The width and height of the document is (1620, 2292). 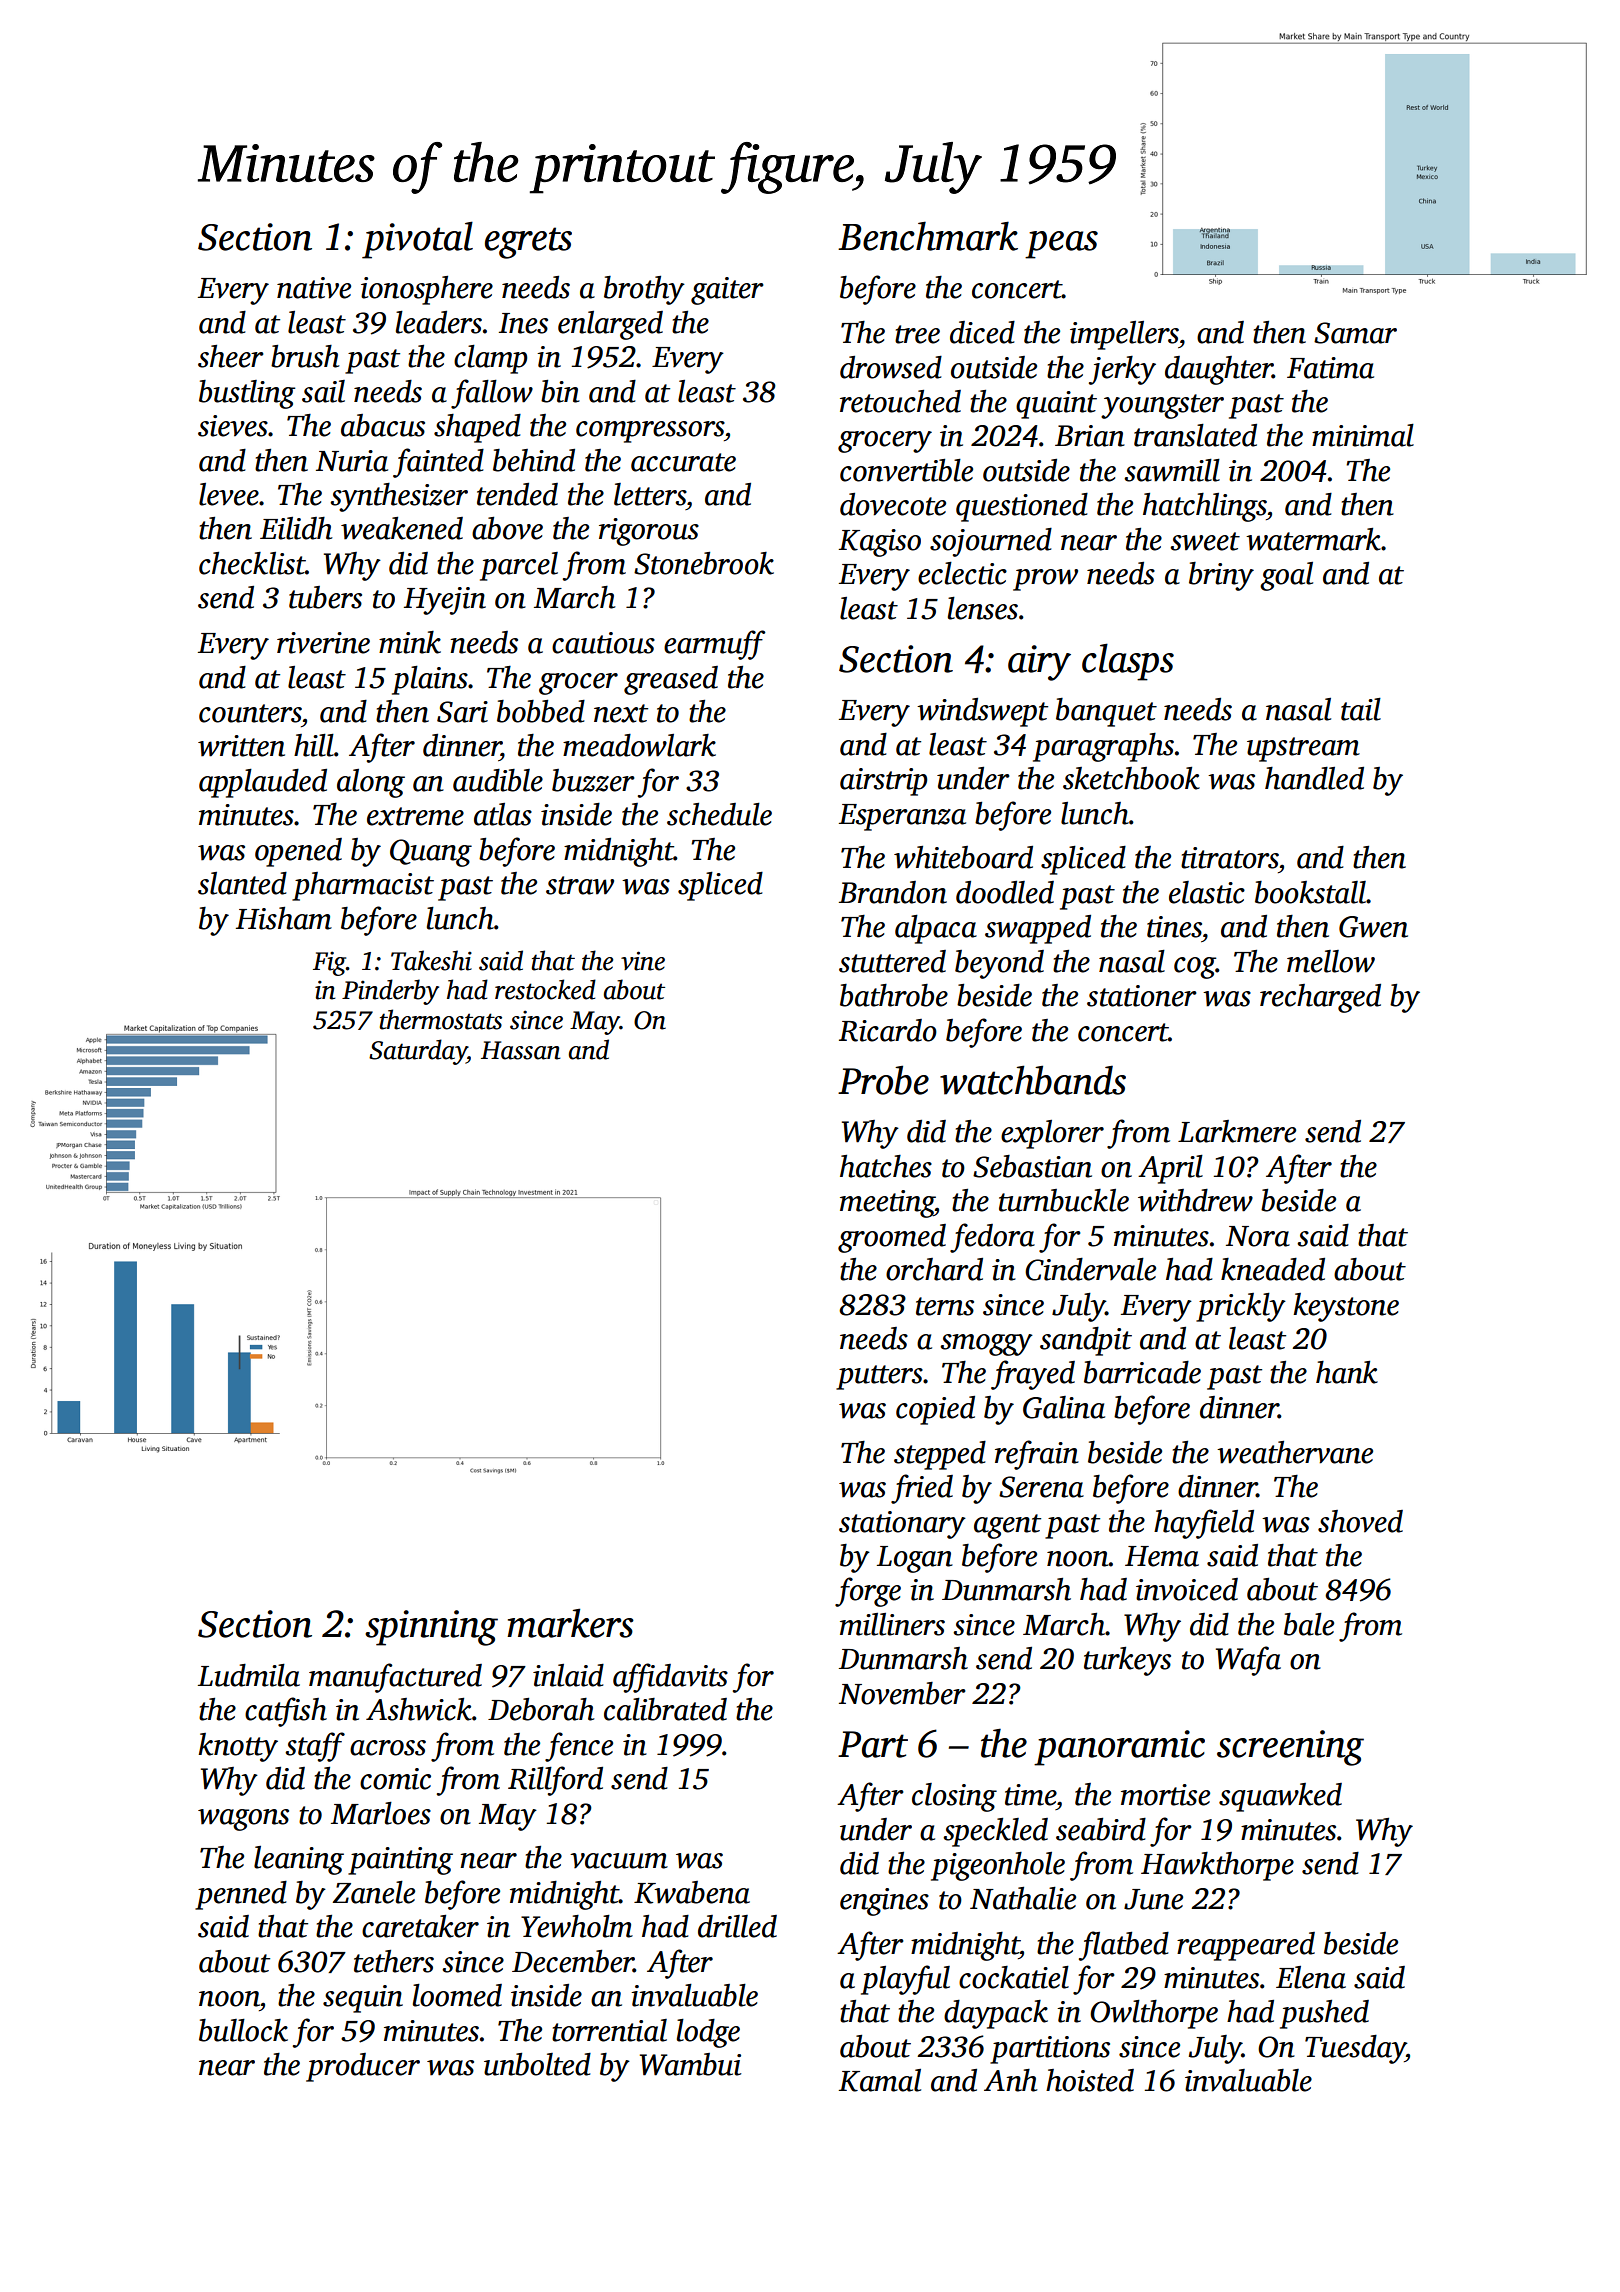 What do you see at coordinates (1061, 245) in the document?
I see `peas` at bounding box center [1061, 245].
